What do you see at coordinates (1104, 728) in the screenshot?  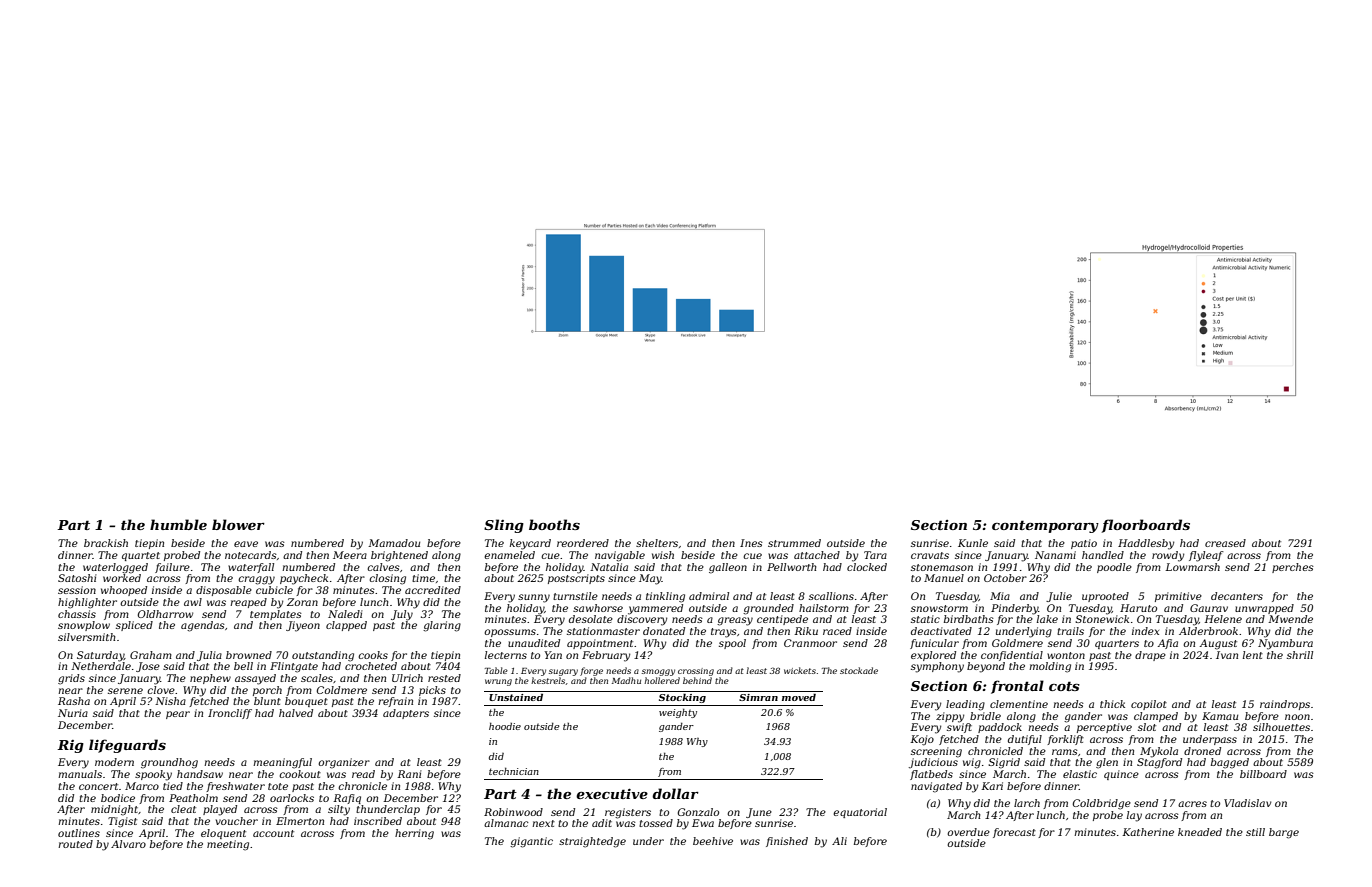 I see `perceptive` at bounding box center [1104, 728].
